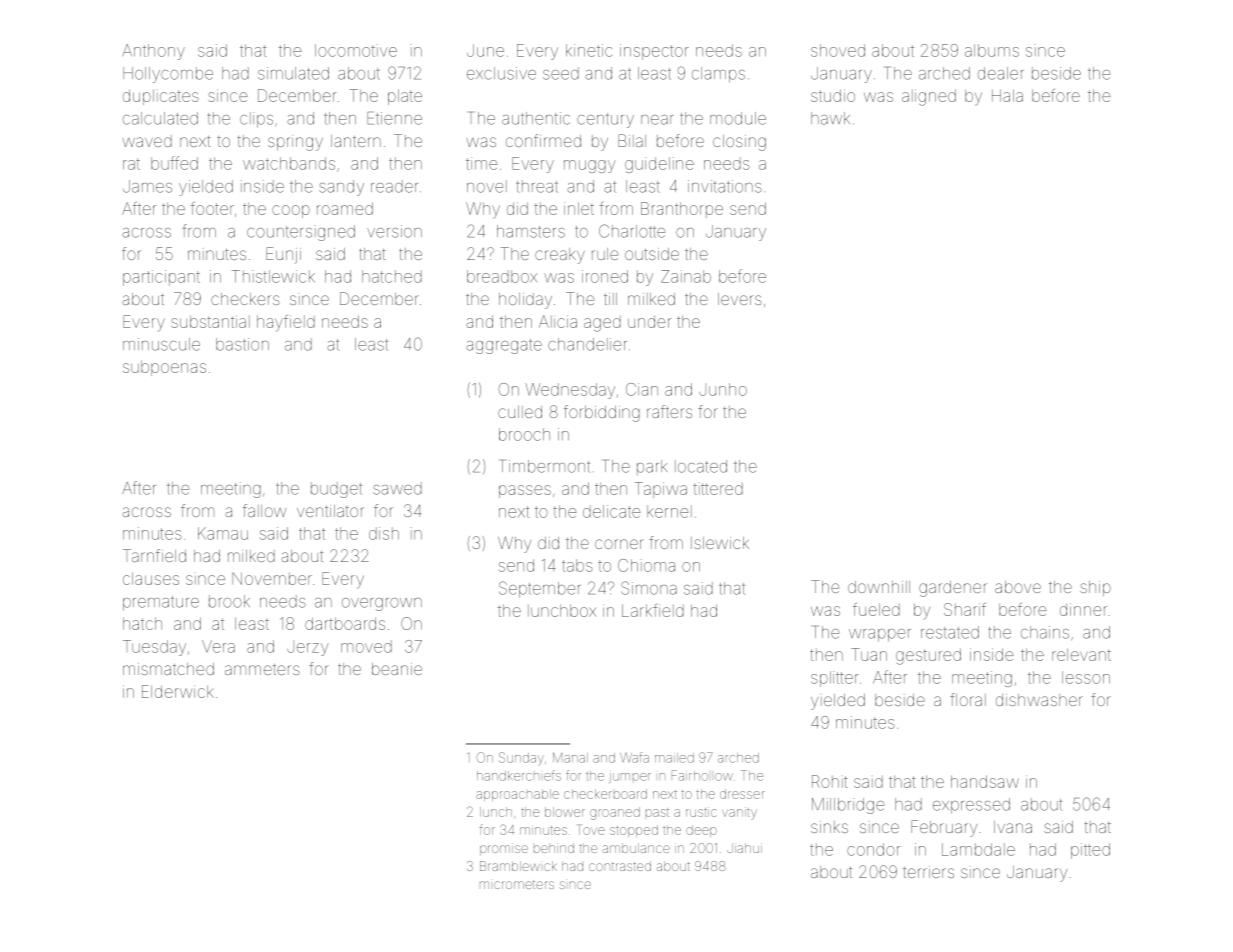  Describe the element at coordinates (517, 795) in the screenshot. I see `approachable` at that location.
